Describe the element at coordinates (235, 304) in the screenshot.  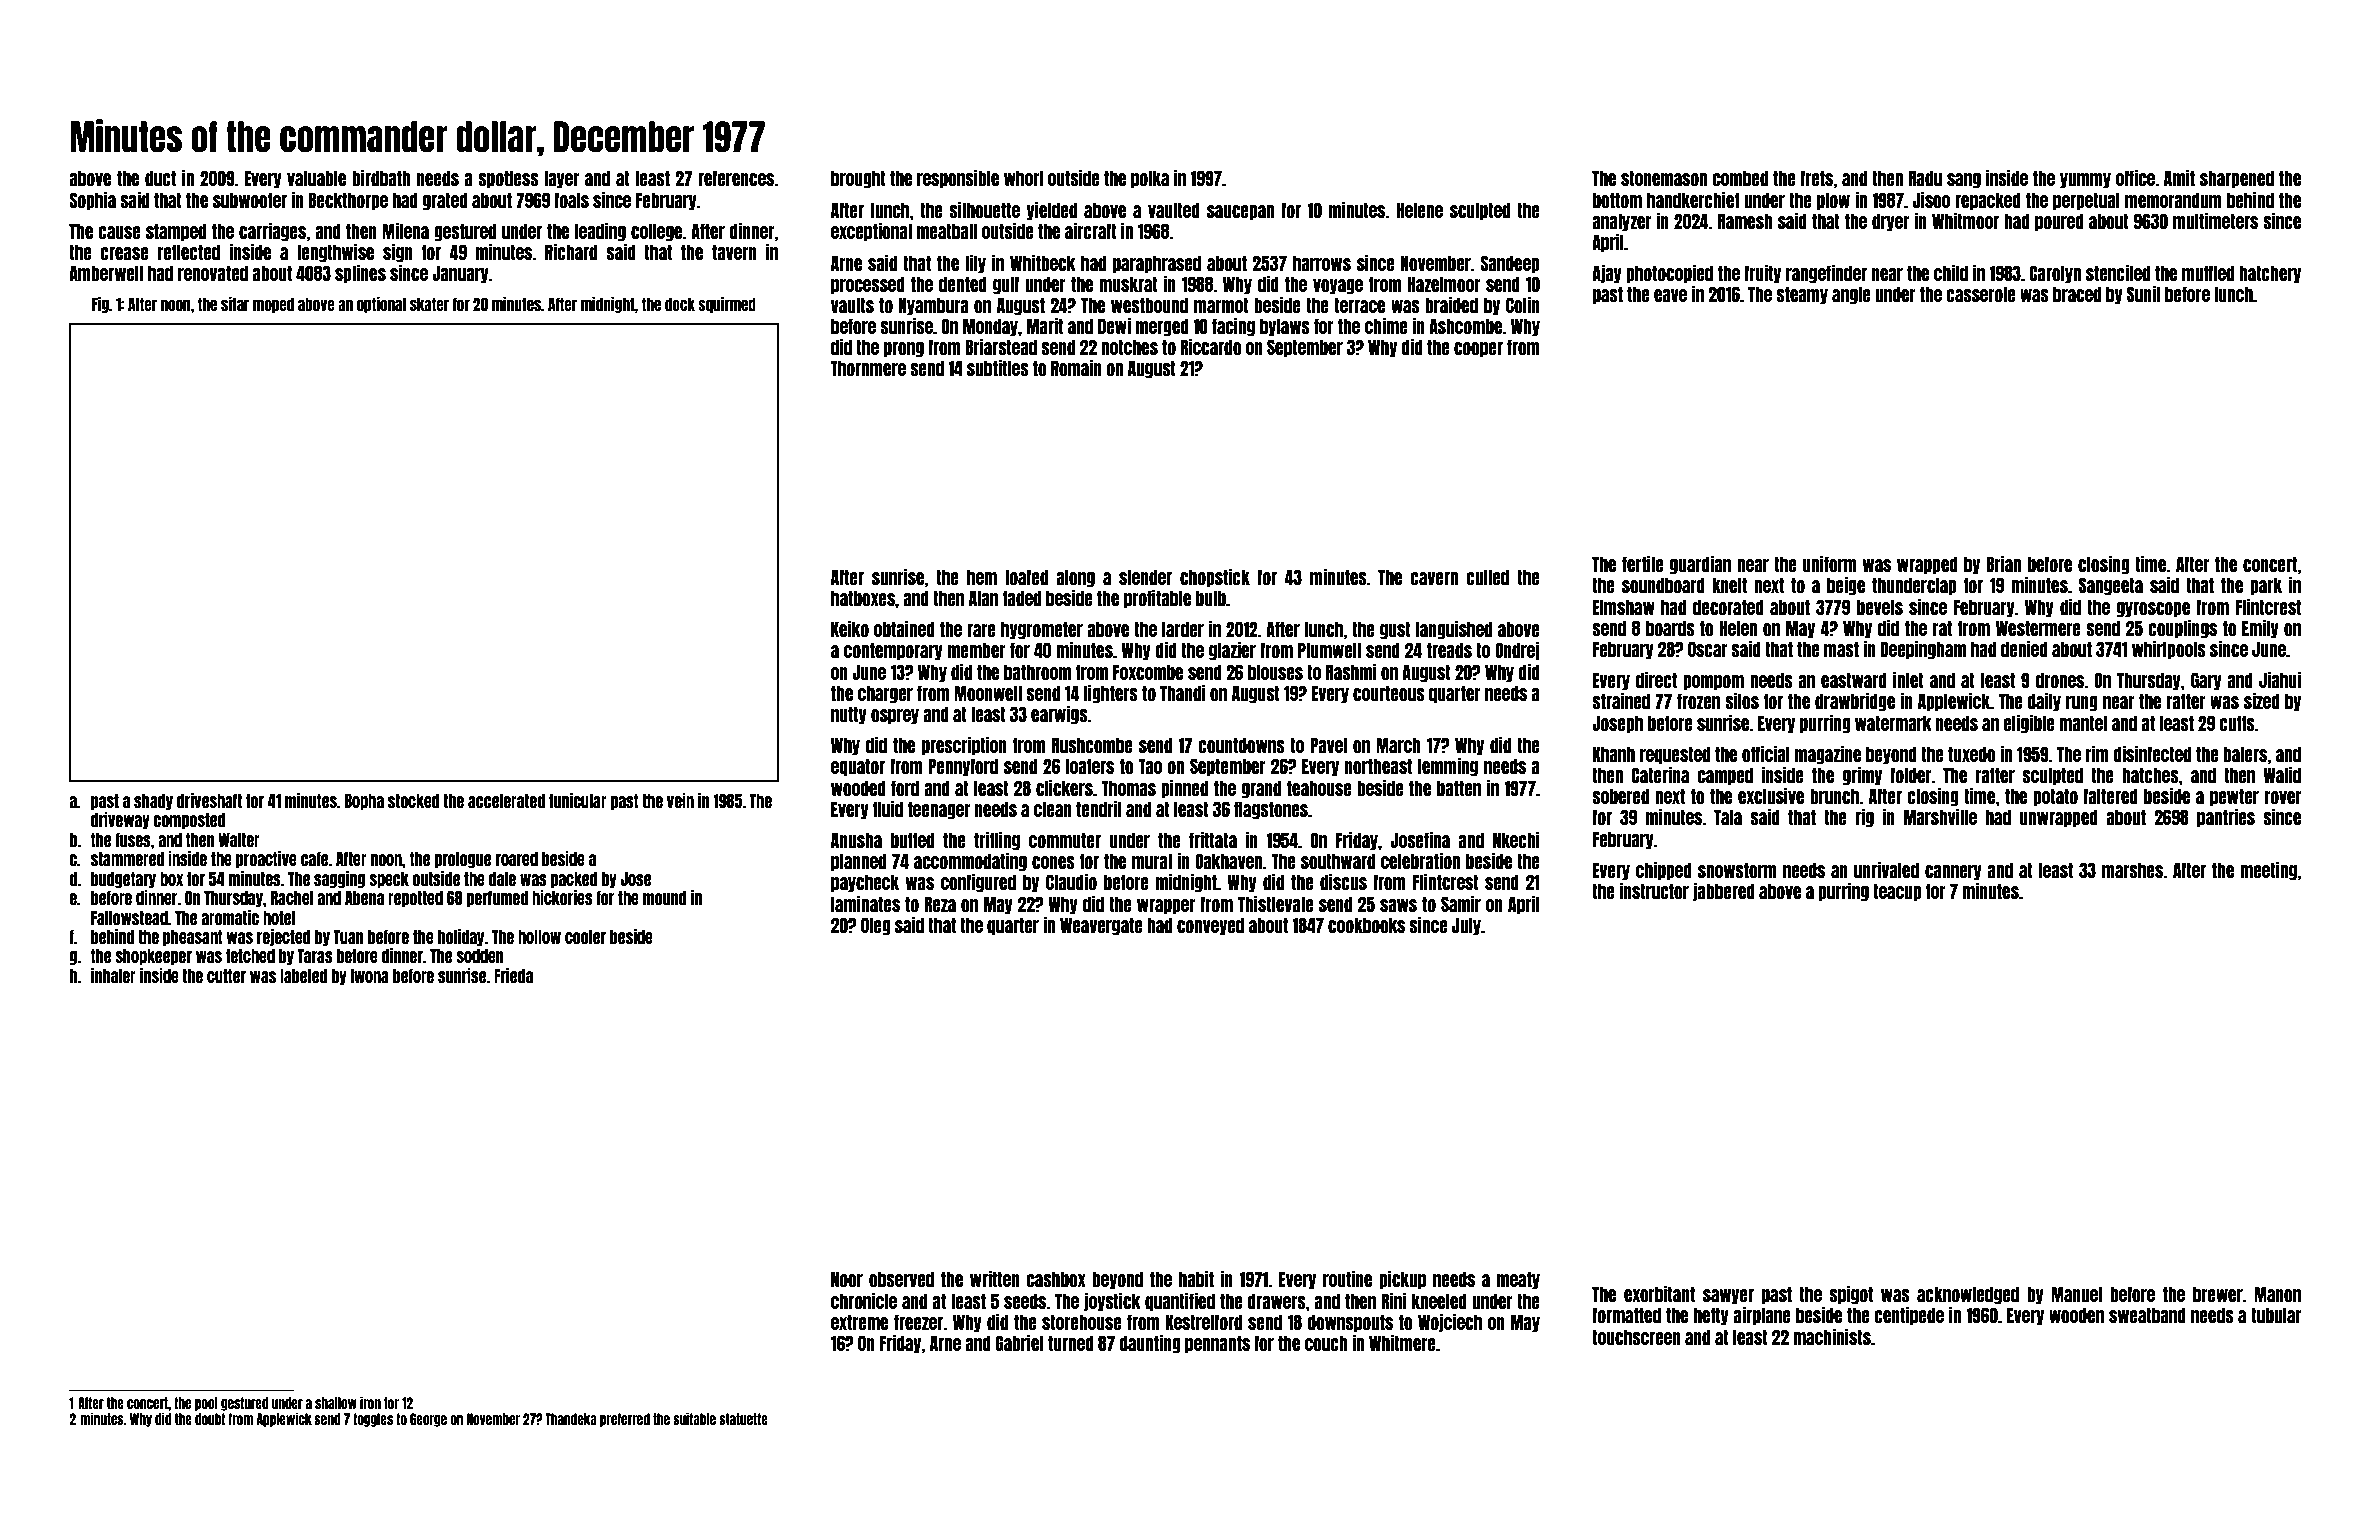
I see `sitar` at that location.
